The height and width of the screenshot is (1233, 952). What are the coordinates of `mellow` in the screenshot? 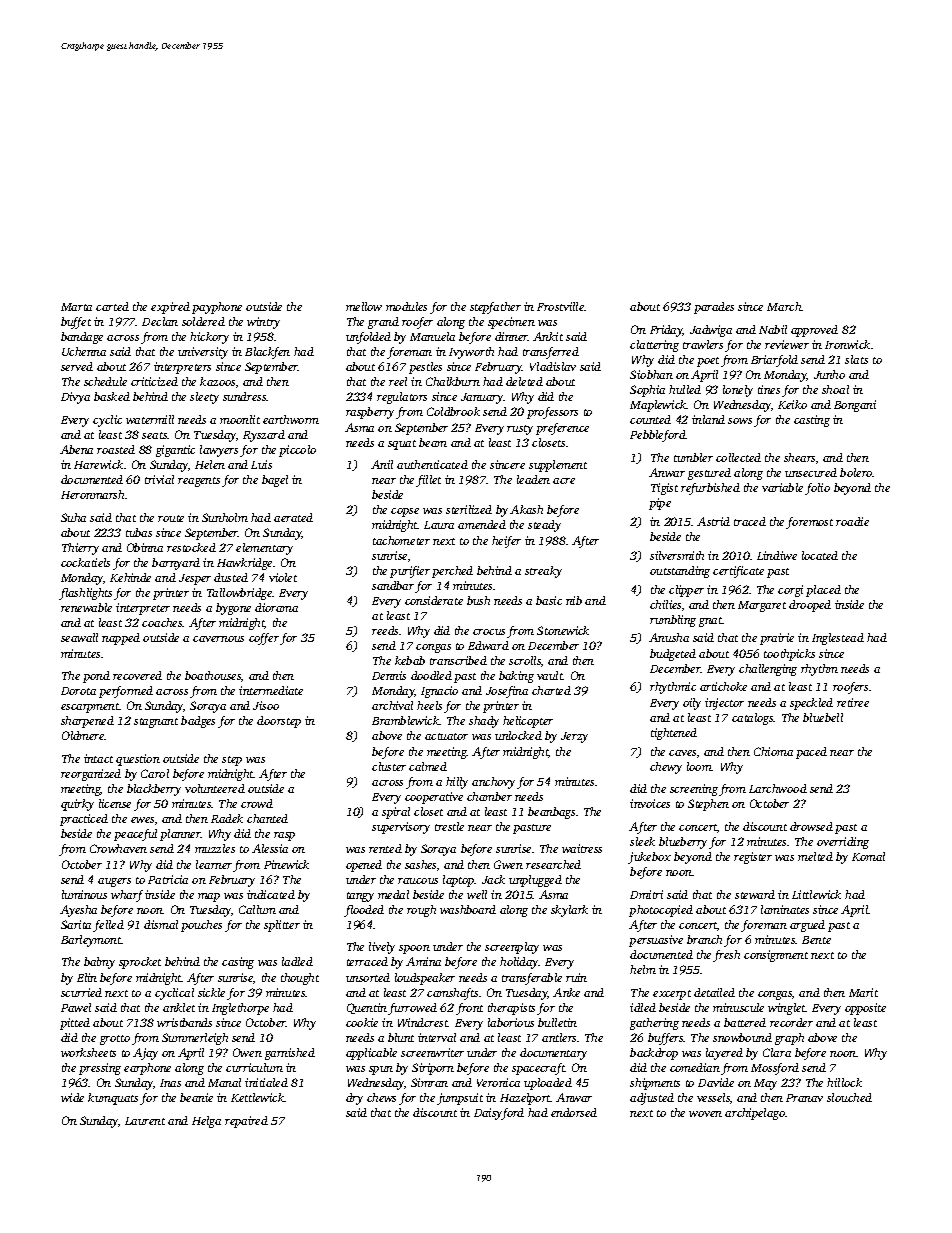 It's located at (364, 306).
